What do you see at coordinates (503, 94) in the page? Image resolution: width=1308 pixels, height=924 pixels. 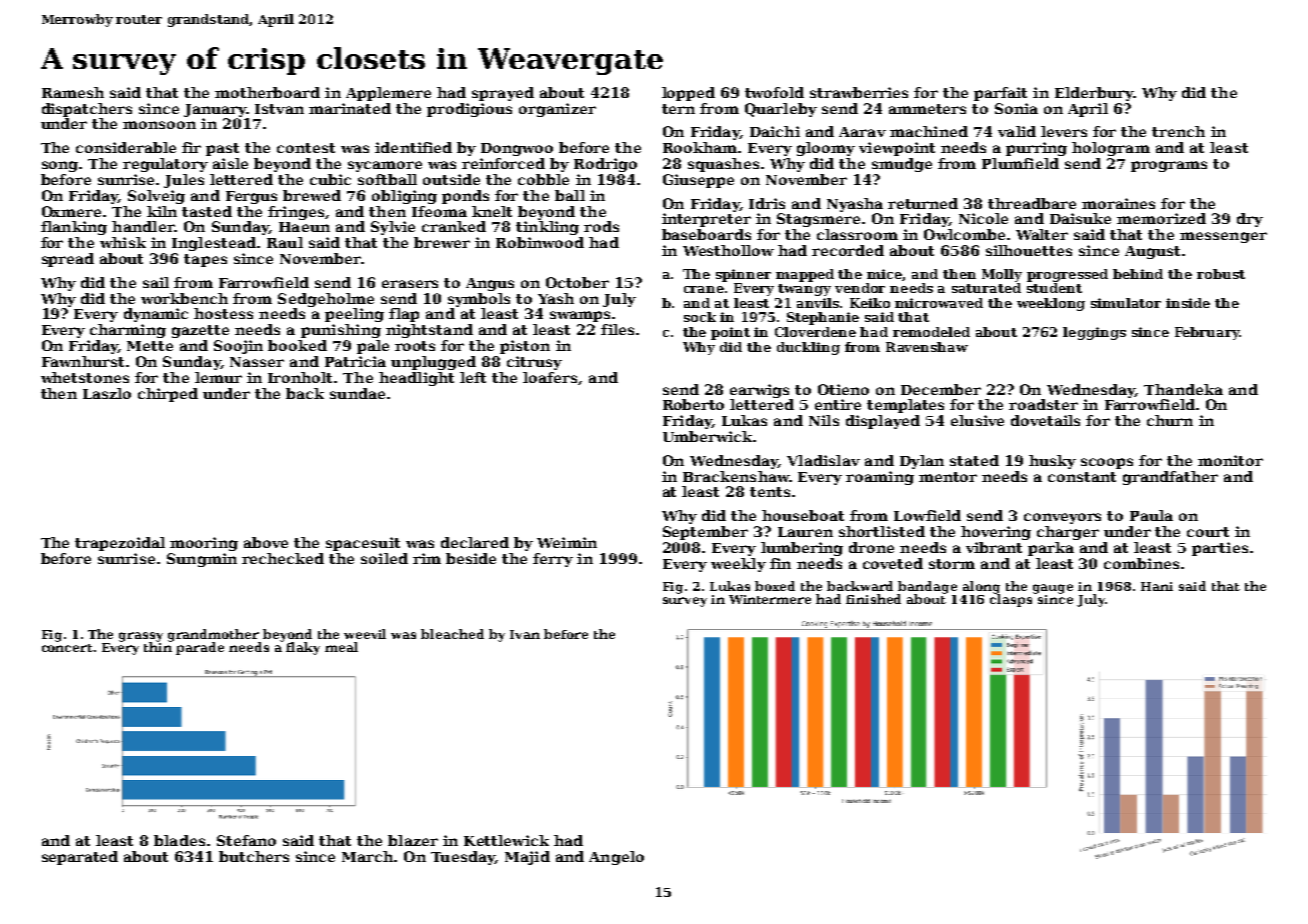 I see `sprayed` at bounding box center [503, 94].
